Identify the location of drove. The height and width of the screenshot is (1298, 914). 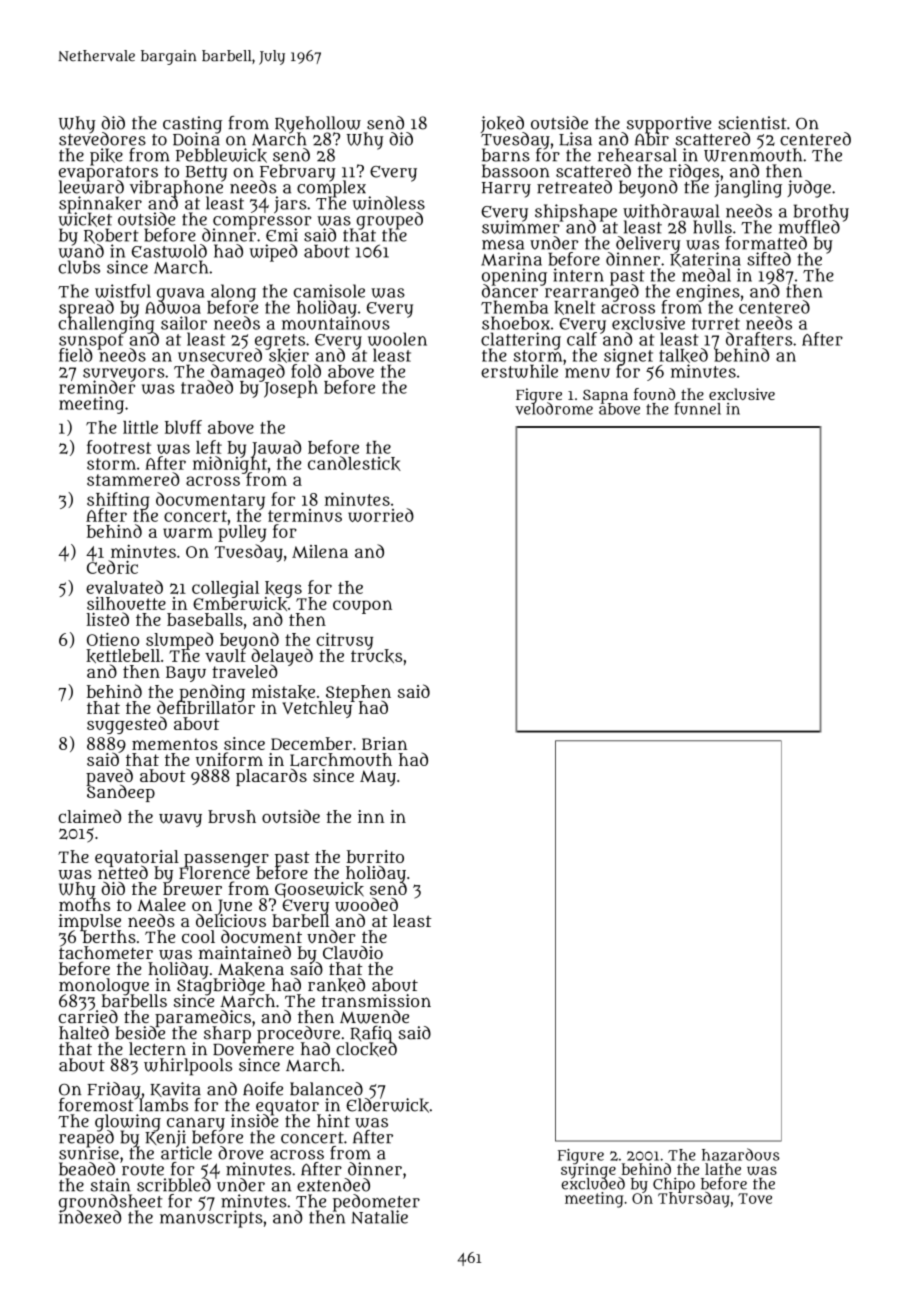
(240, 1153).
